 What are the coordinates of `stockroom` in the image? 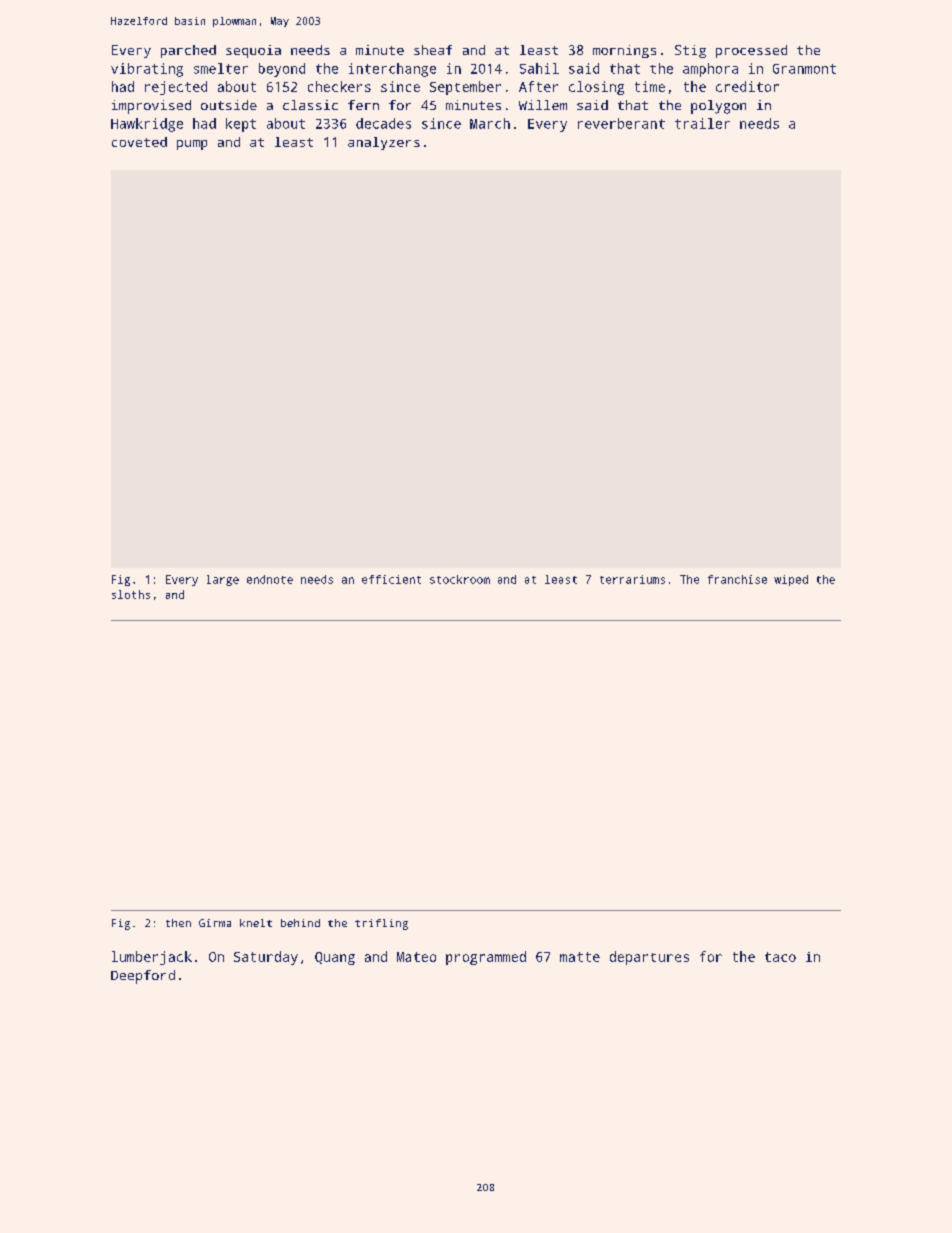 It's located at (460, 579).
